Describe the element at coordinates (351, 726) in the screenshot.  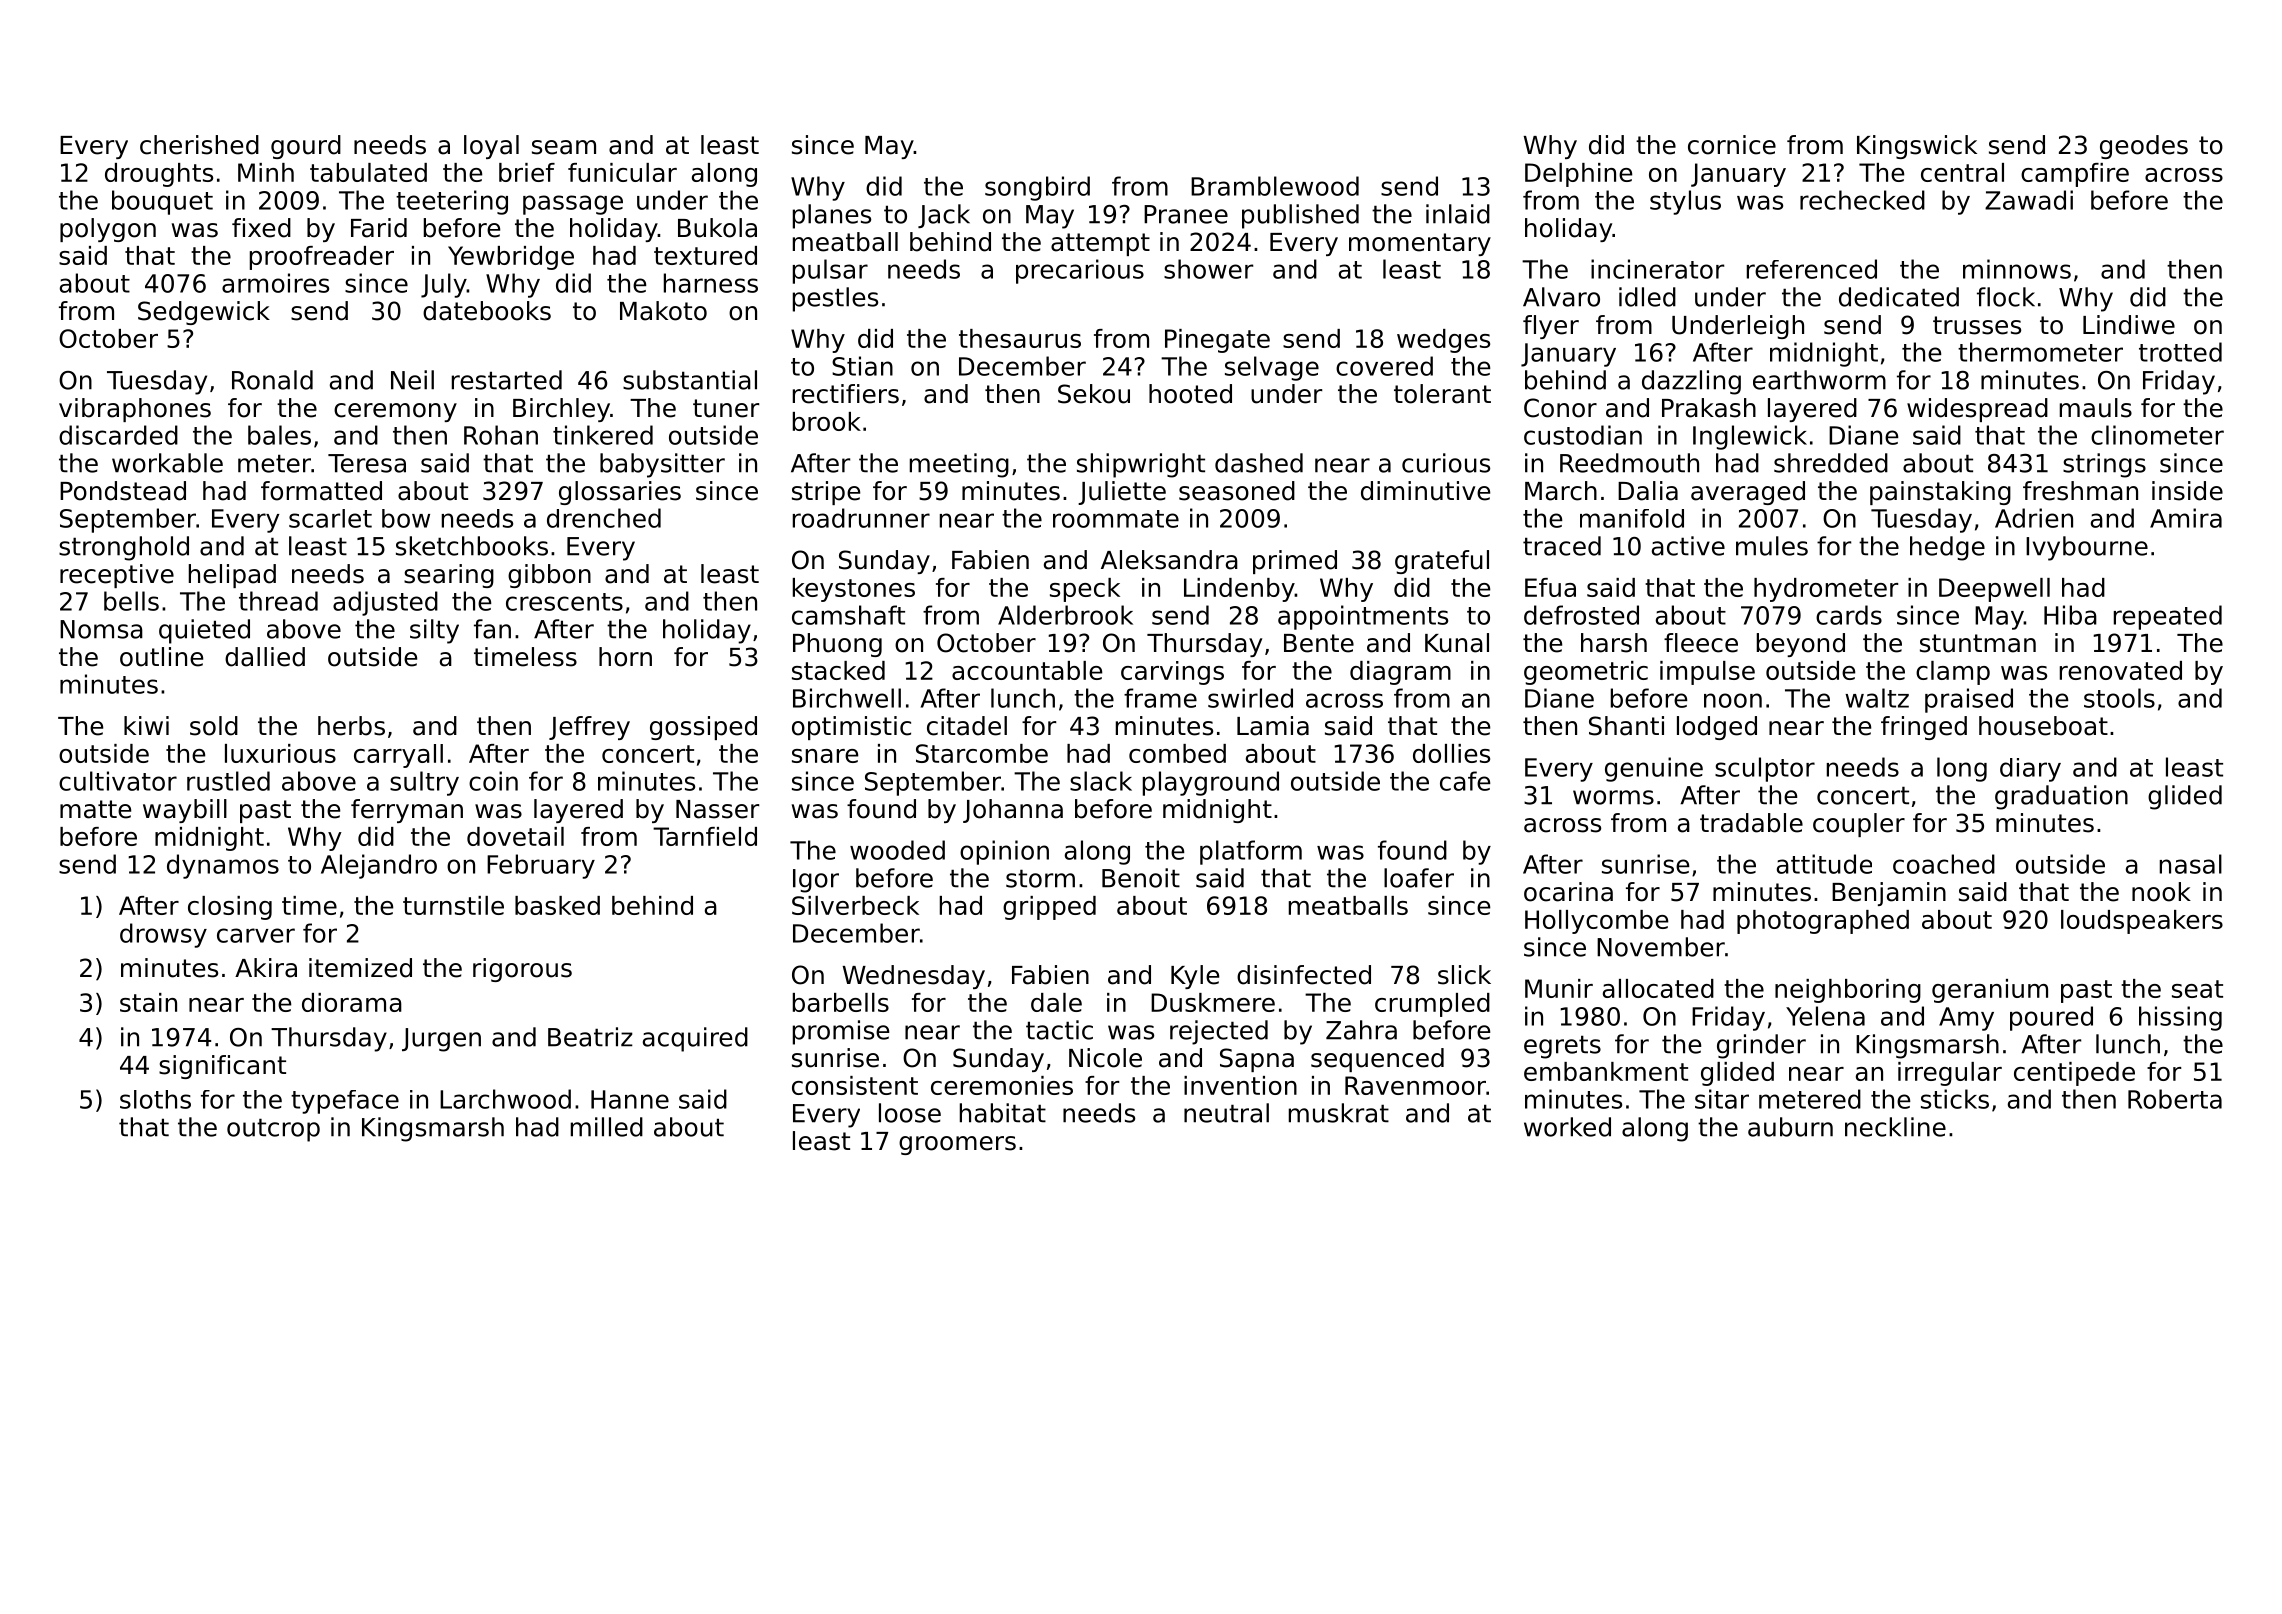
I see `herbs` at that location.
